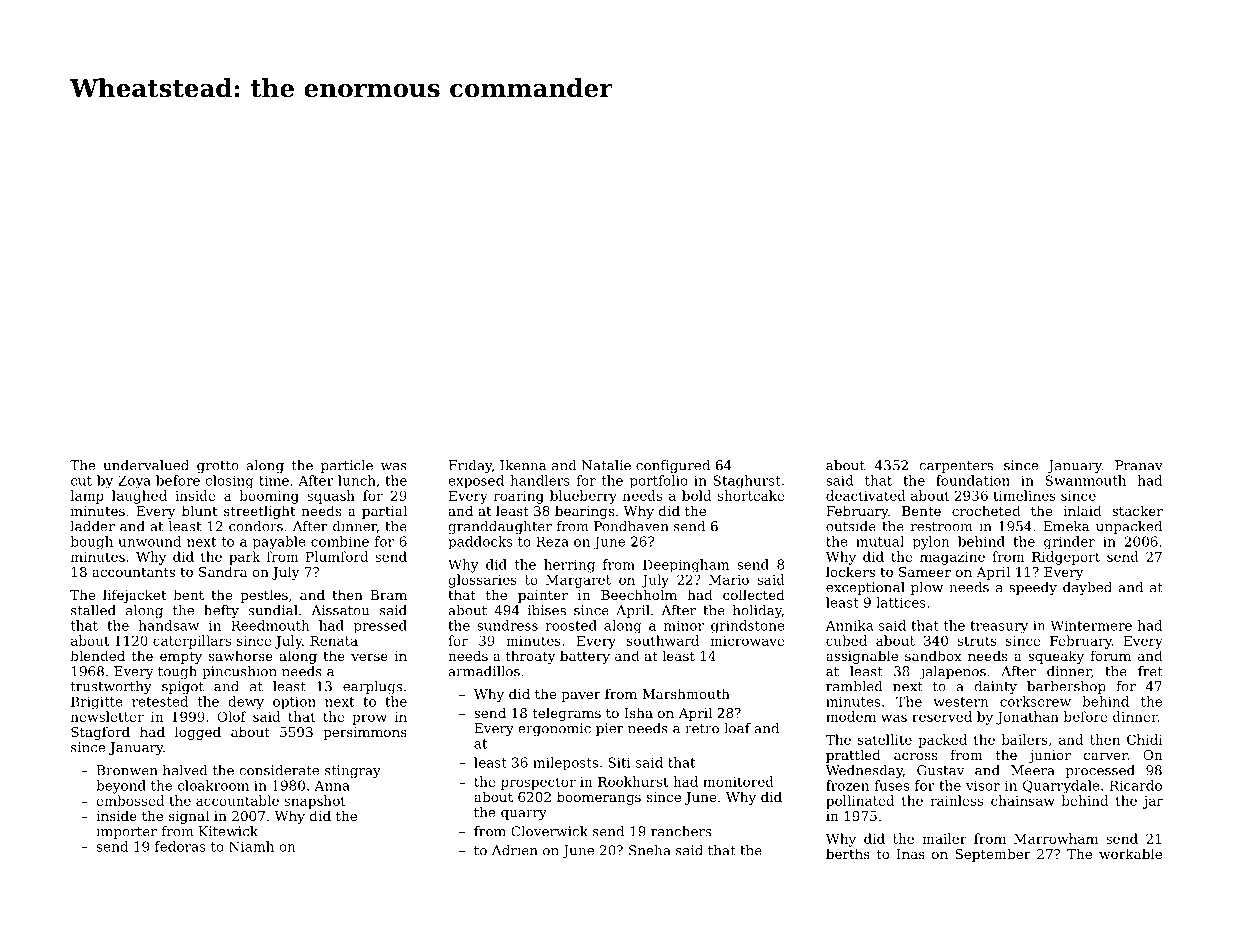  Describe the element at coordinates (860, 802) in the screenshot. I see `pollinated` at that location.
